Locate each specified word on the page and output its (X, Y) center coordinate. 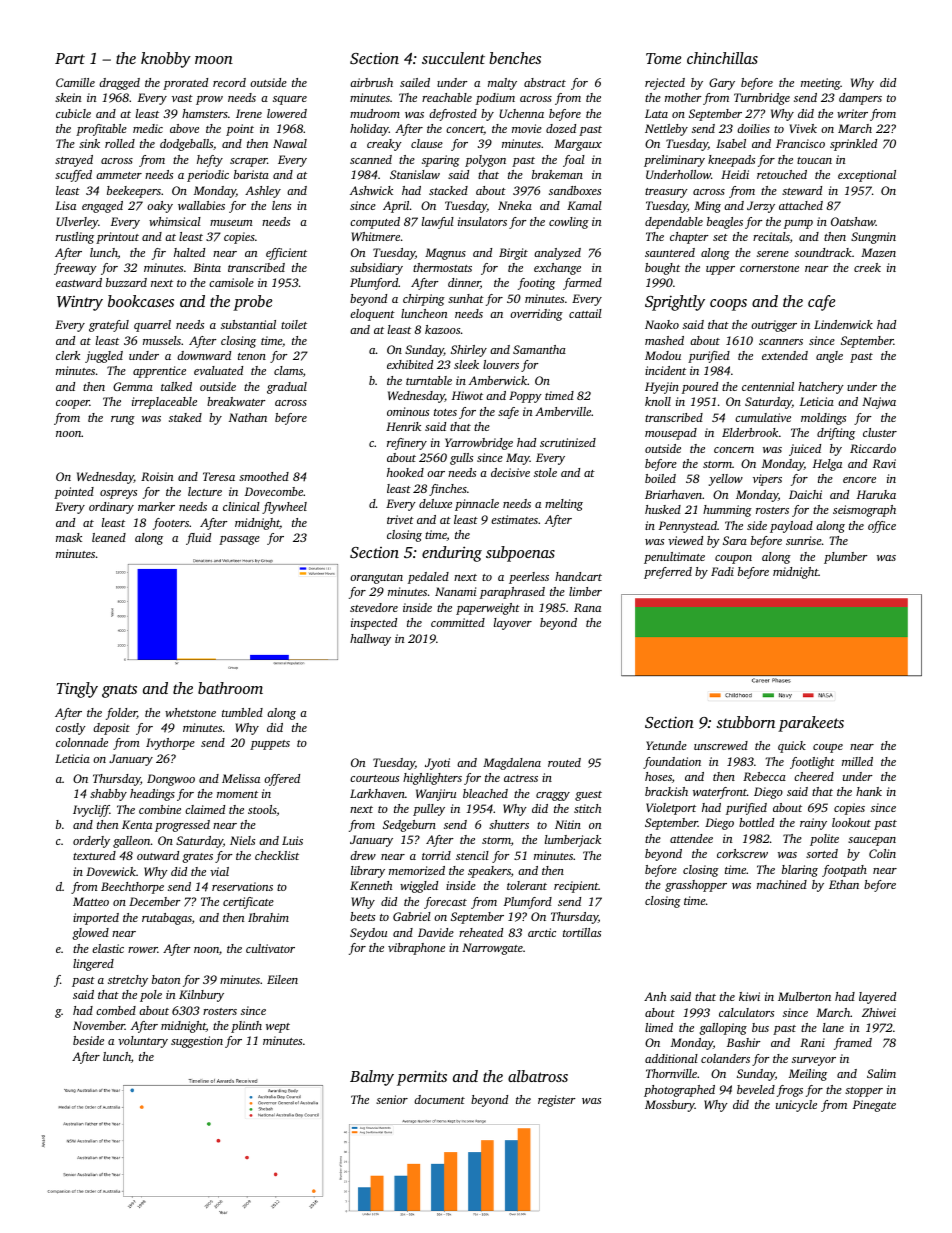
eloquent (372, 315)
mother (683, 97)
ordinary (111, 508)
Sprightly (675, 303)
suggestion (197, 1042)
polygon (485, 161)
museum (231, 223)
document (439, 1099)
